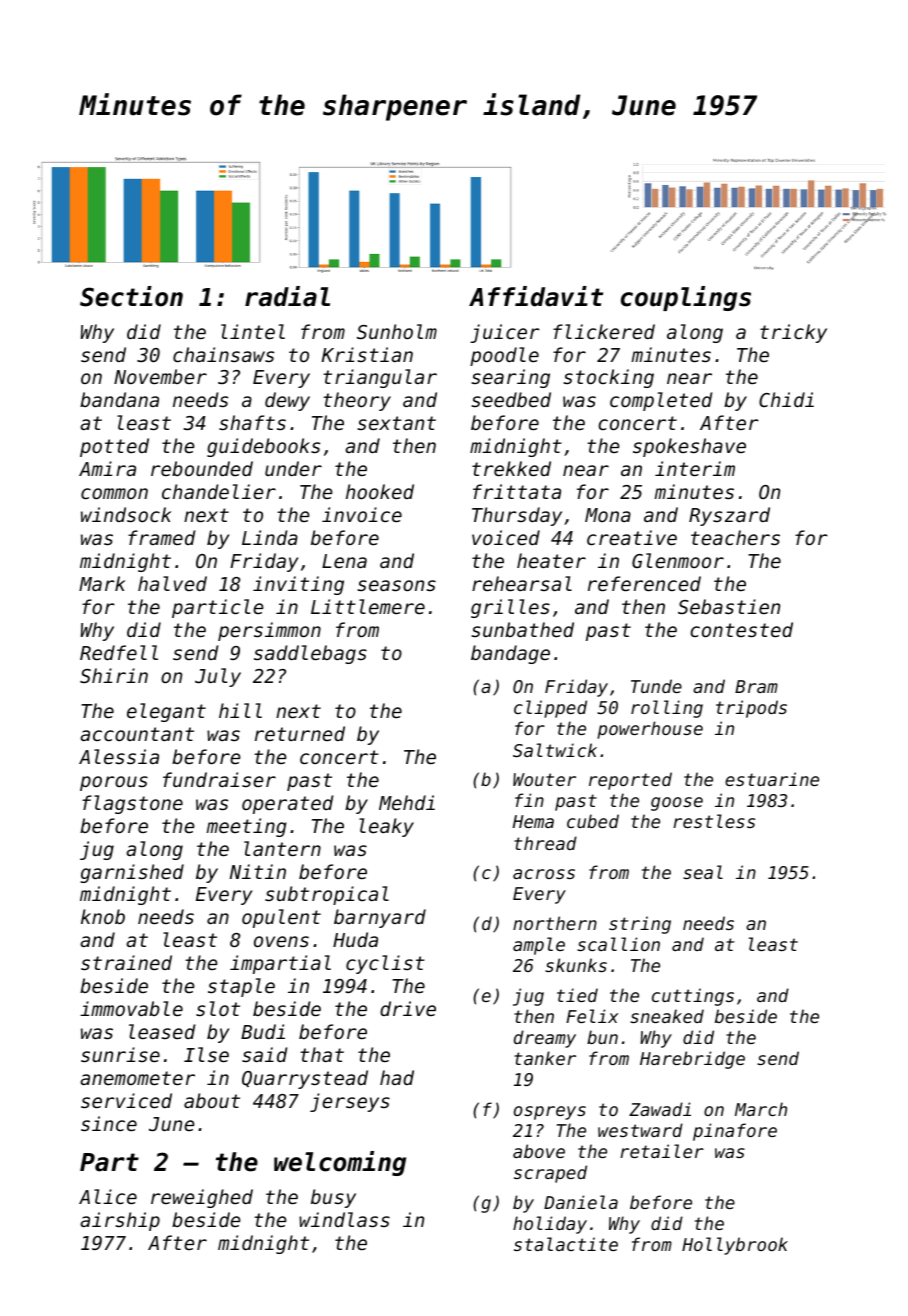  Describe the element at coordinates (263, 1031) in the document. I see `Budi` at that location.
